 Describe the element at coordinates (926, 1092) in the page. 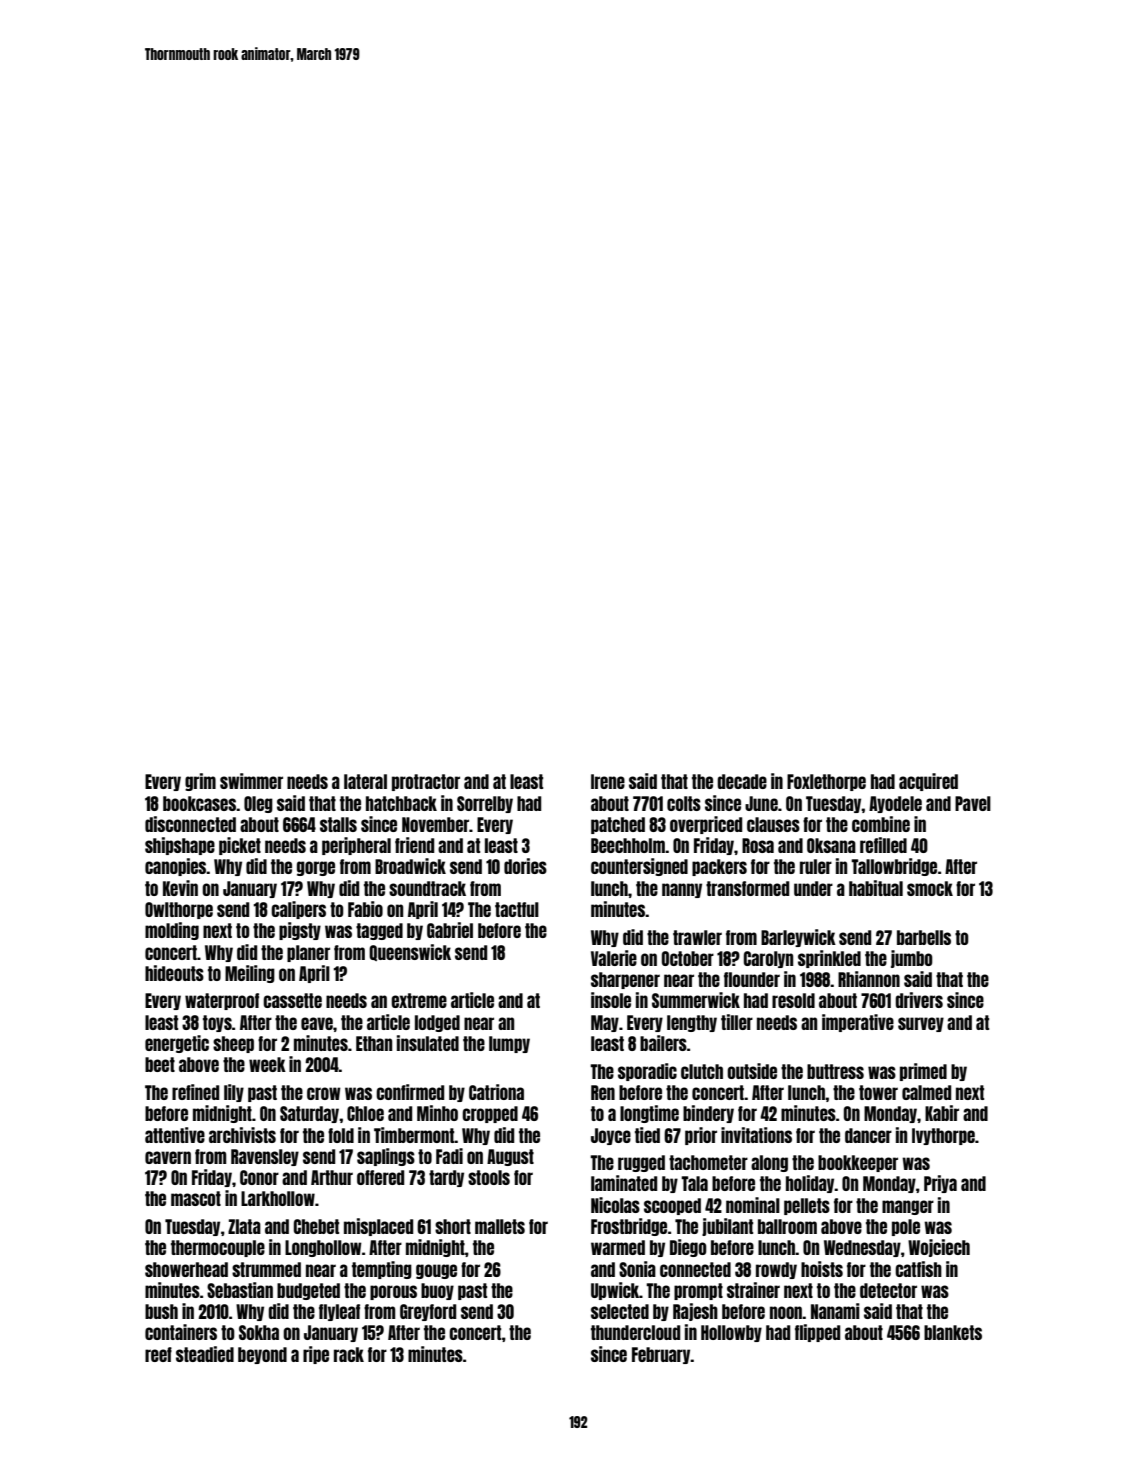

I see `calmed` at that location.
